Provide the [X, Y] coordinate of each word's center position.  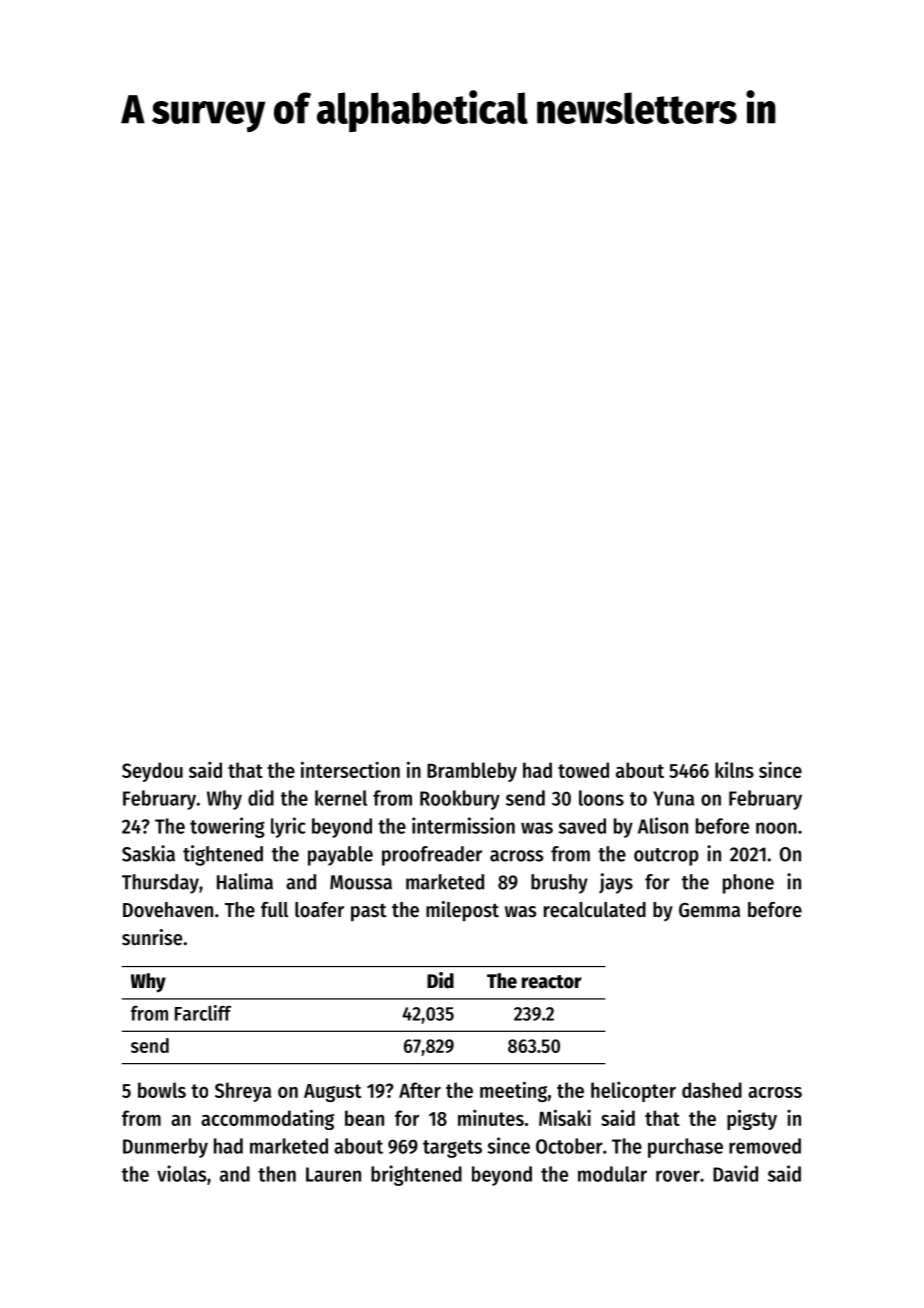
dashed [712, 1090]
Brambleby [472, 772]
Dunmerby [165, 1148]
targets [452, 1149]
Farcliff [203, 1013]
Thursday [160, 884]
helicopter [633, 1092]
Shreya [243, 1092]
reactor [551, 982]
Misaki [565, 1117]
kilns [734, 769]
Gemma [709, 910]
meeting [513, 1091]
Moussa [361, 882]
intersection [350, 769]
